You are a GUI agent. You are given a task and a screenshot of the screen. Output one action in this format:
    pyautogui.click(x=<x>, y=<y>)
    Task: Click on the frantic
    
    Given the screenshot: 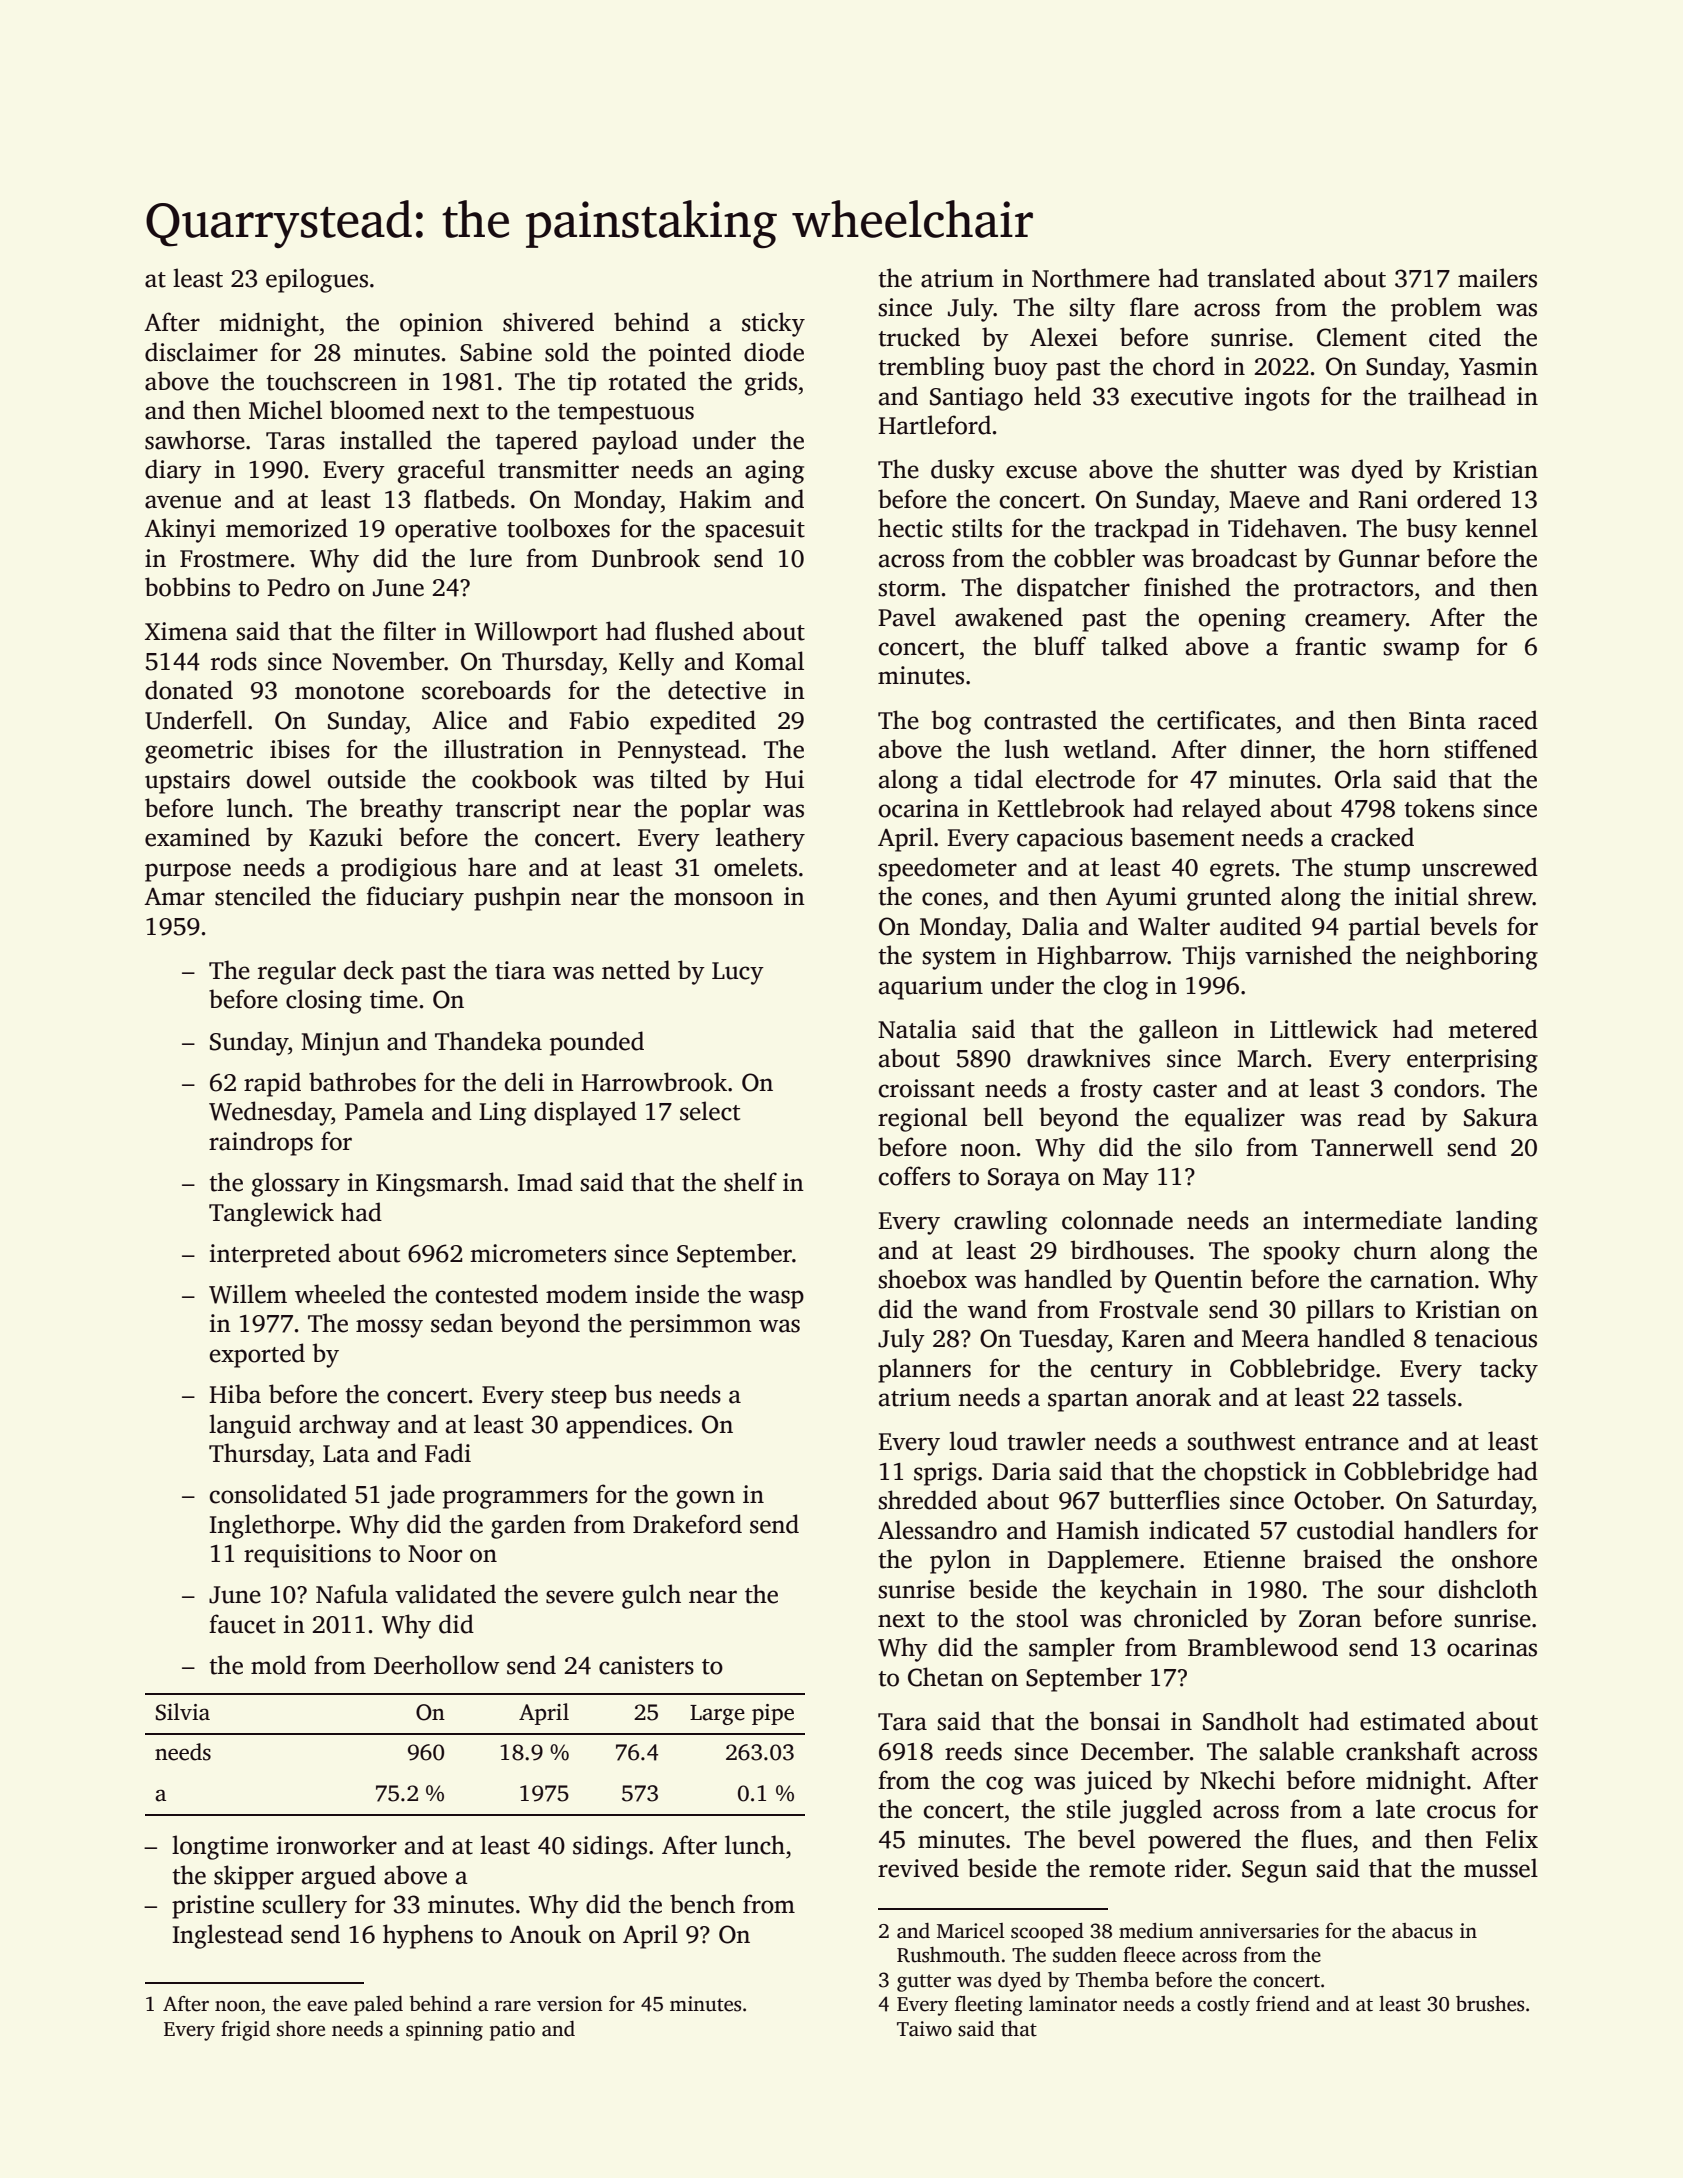 What is the action you would take?
    pyautogui.click(x=1330, y=646)
